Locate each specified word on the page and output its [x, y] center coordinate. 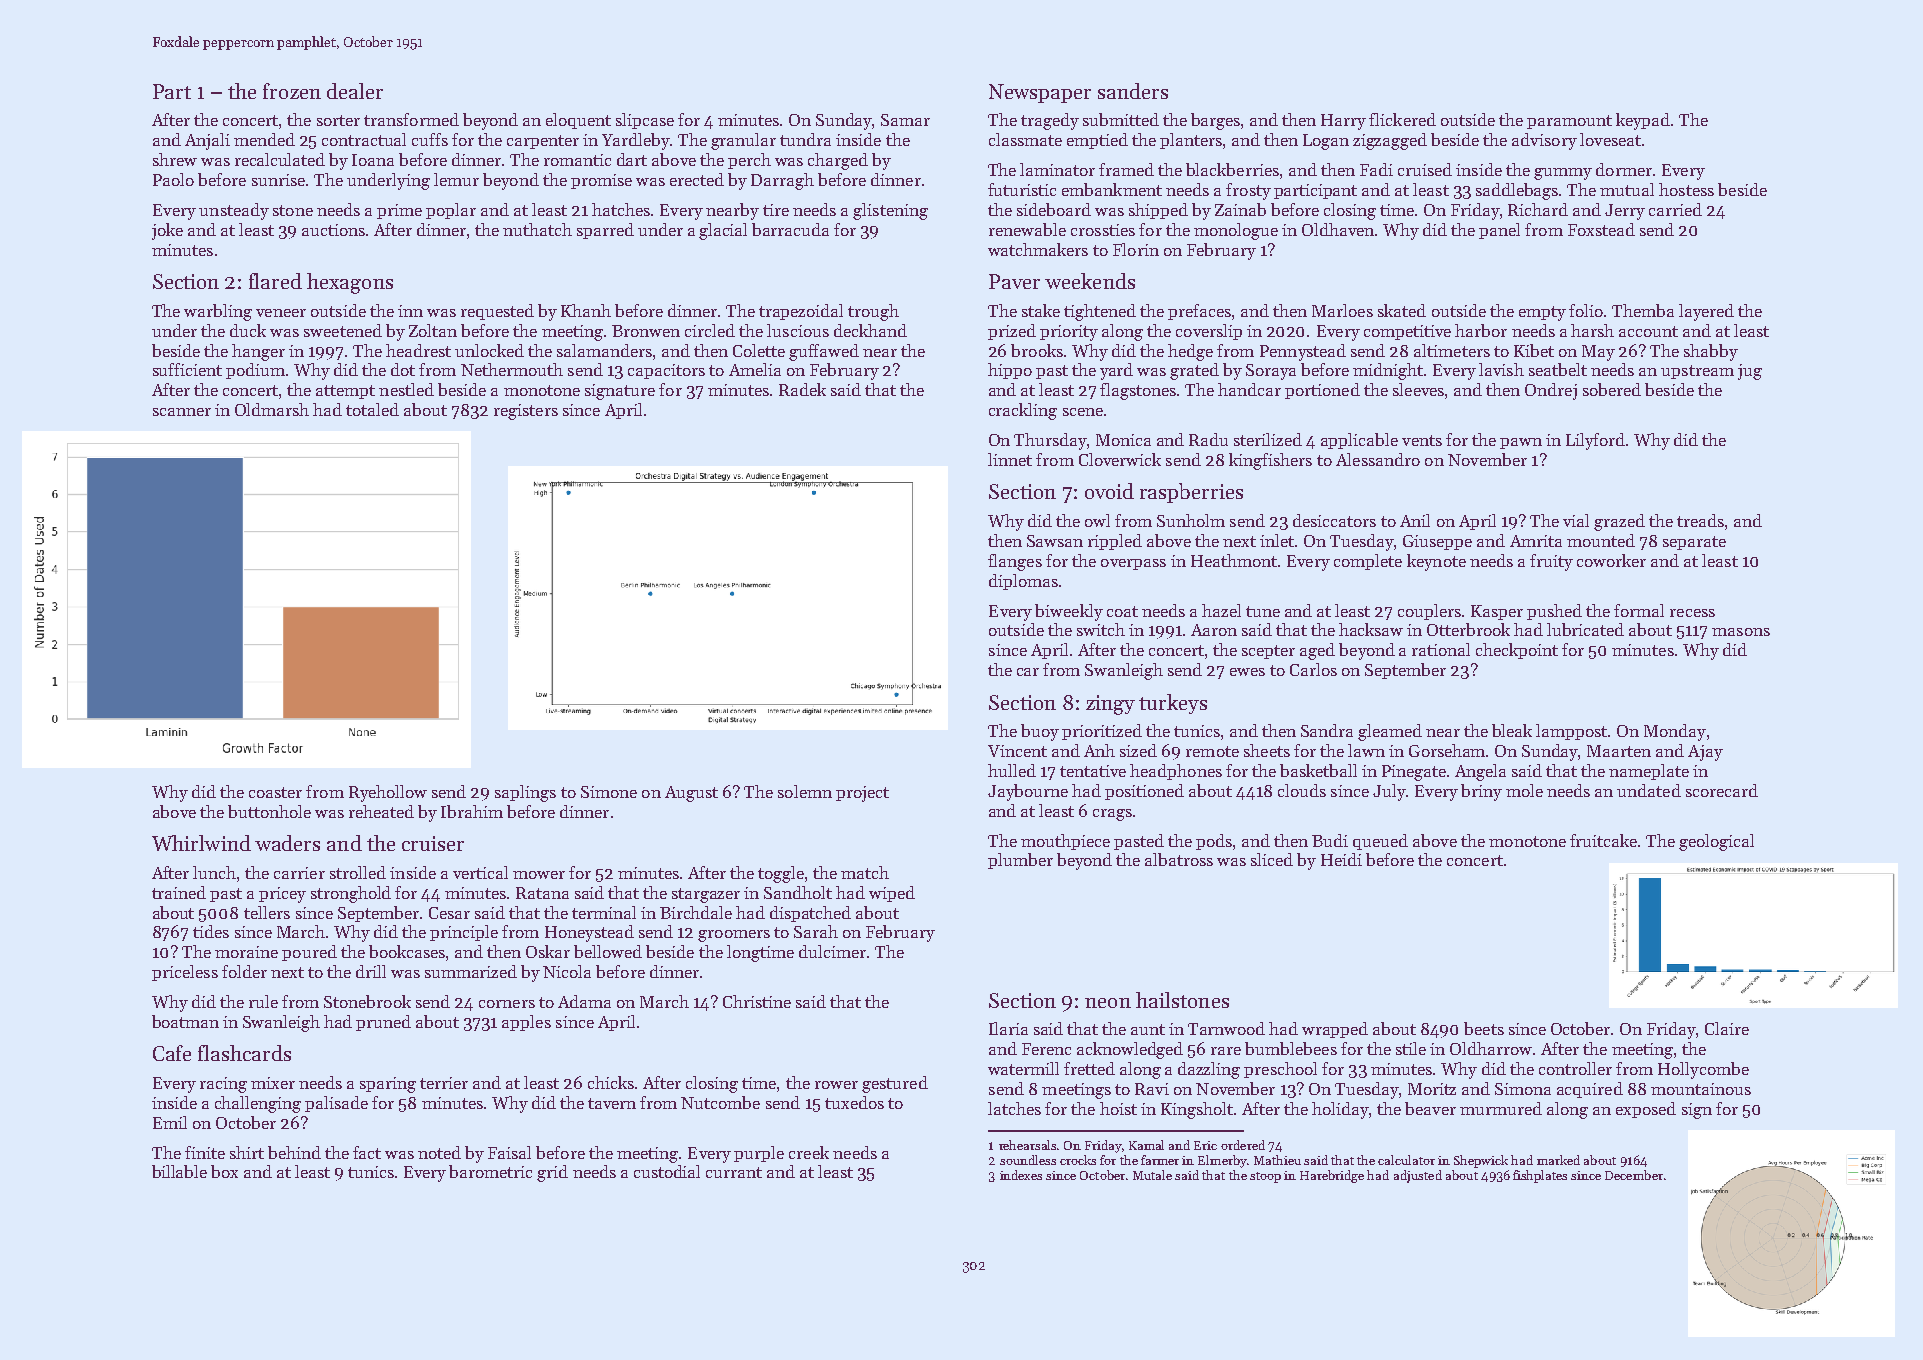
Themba [1643, 310]
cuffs [430, 139]
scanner [182, 412]
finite [205, 1152]
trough [873, 312]
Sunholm [1191, 520]
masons [1741, 632]
